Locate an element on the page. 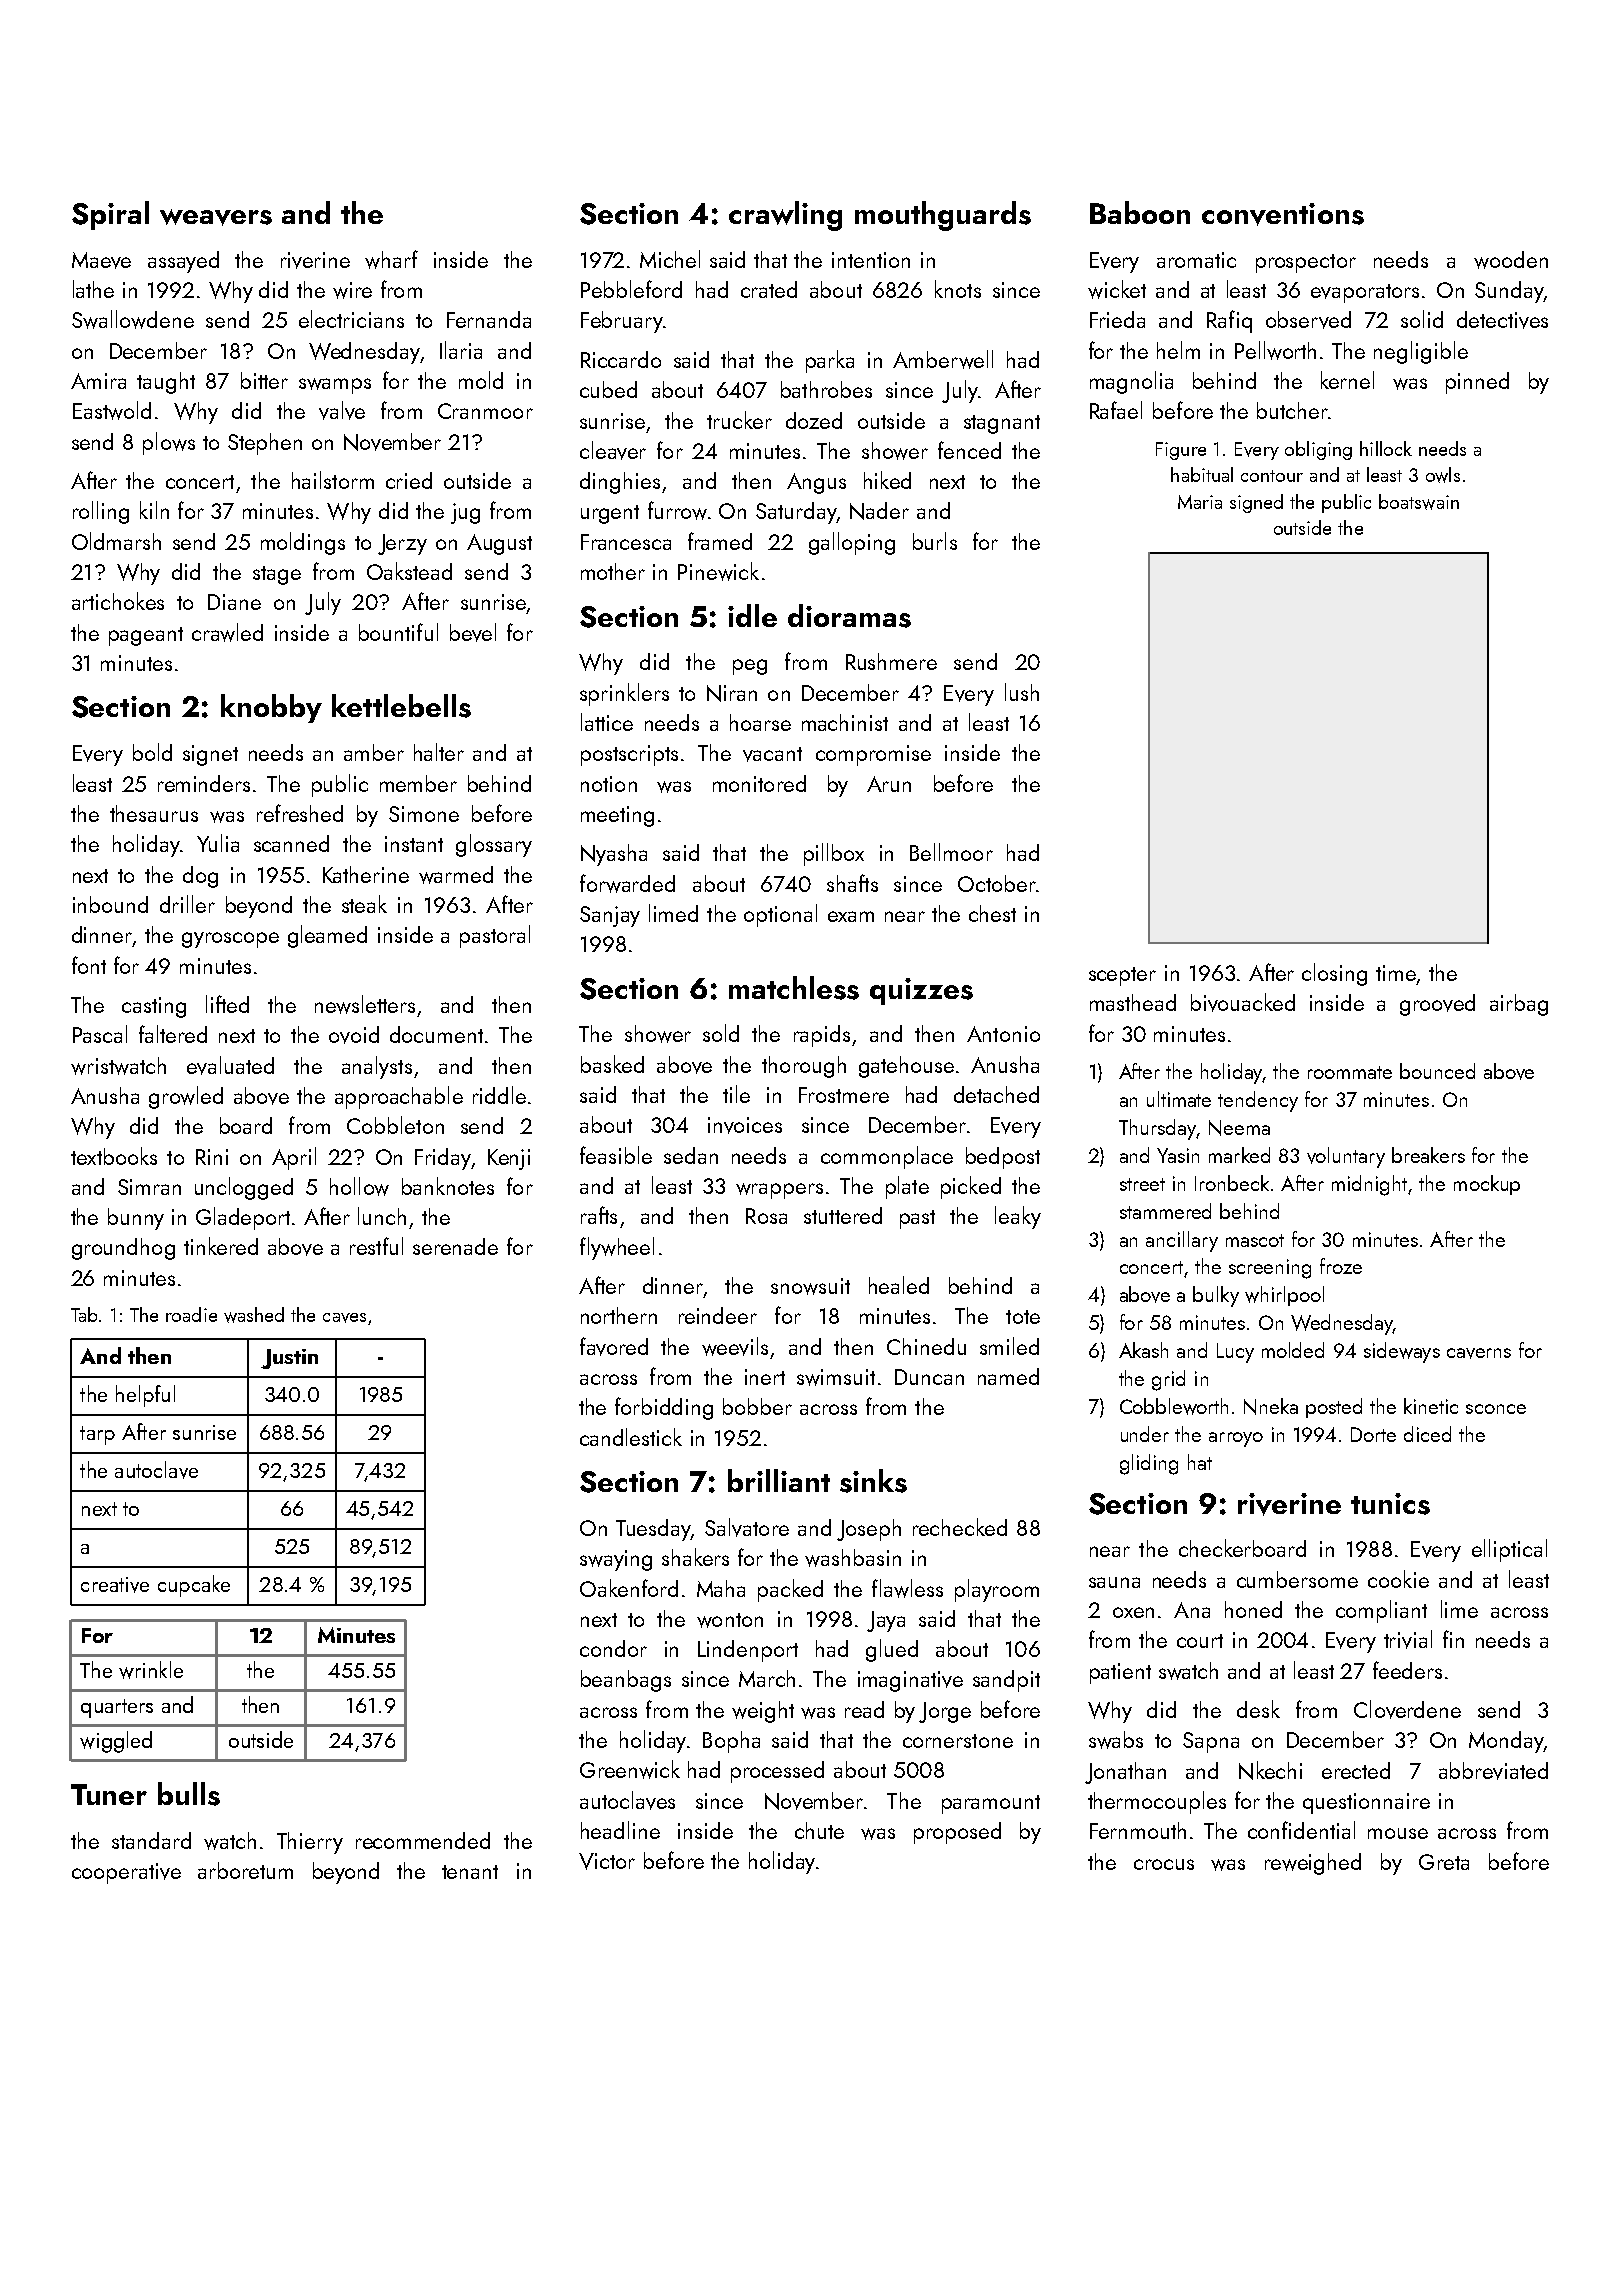  Justin is located at coordinates (289, 1359).
